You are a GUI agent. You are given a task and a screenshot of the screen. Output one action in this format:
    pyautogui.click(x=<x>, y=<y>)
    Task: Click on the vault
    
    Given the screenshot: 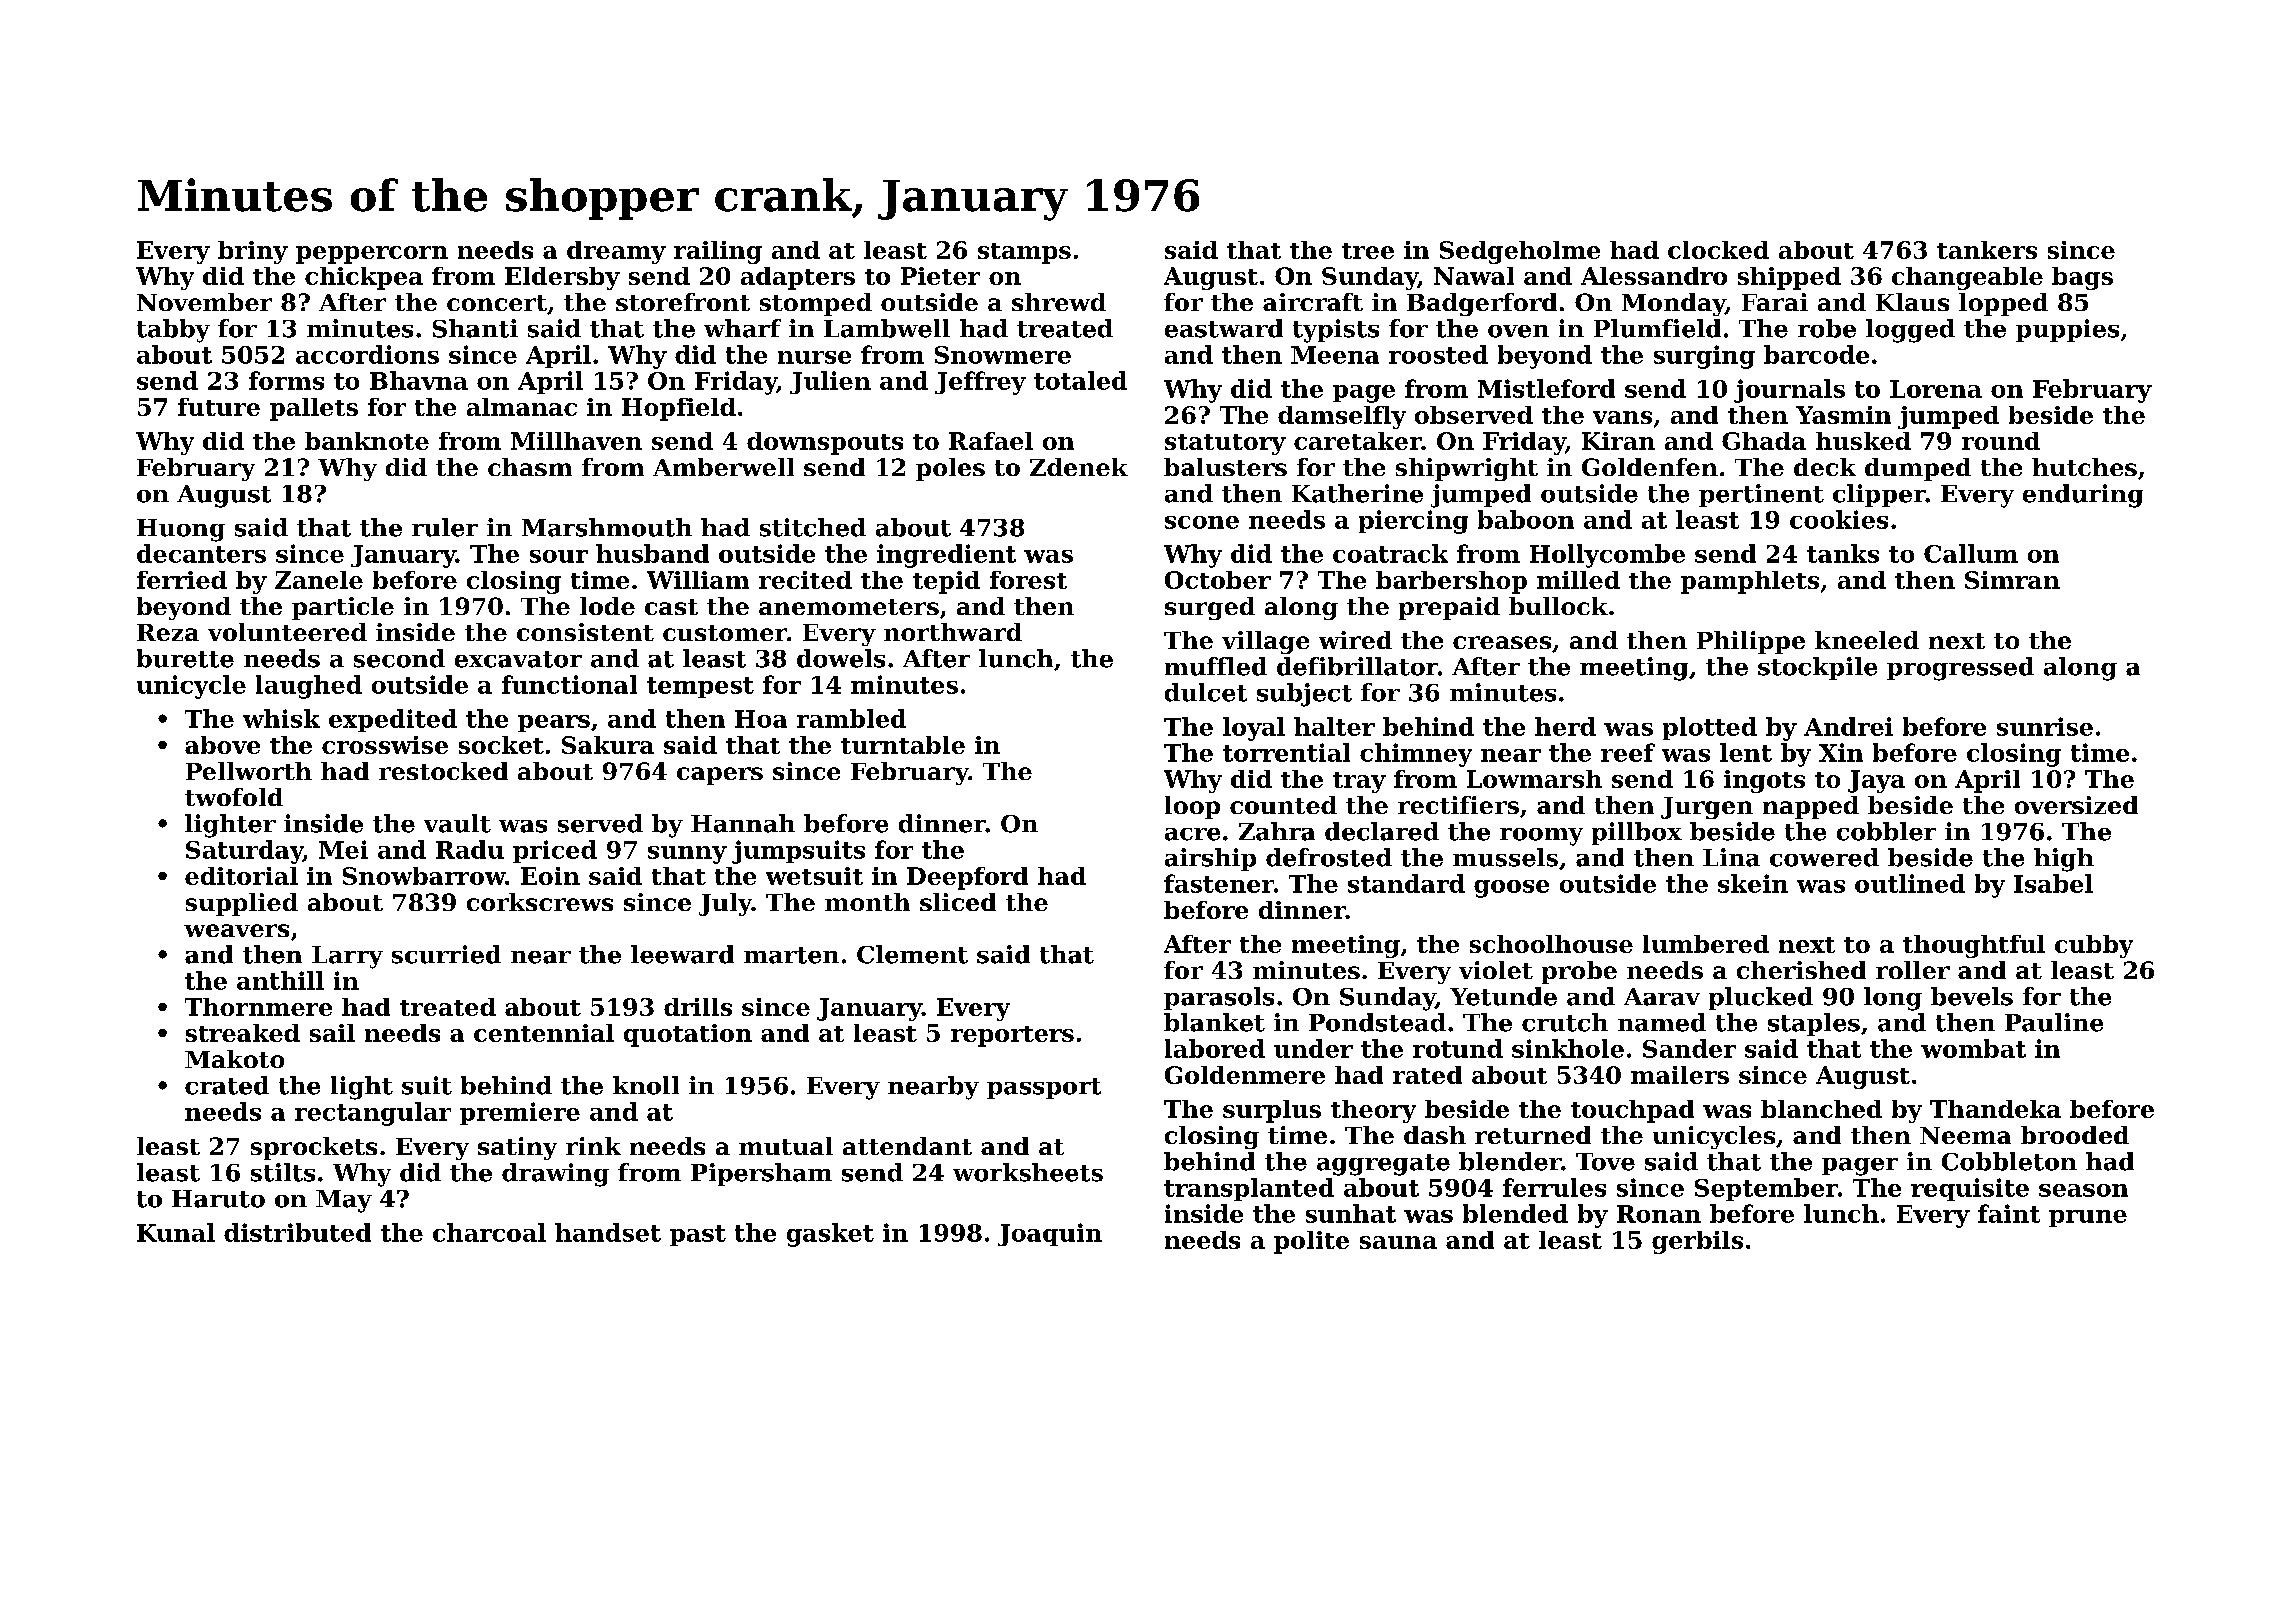 What is the action you would take?
    pyautogui.click(x=457, y=823)
